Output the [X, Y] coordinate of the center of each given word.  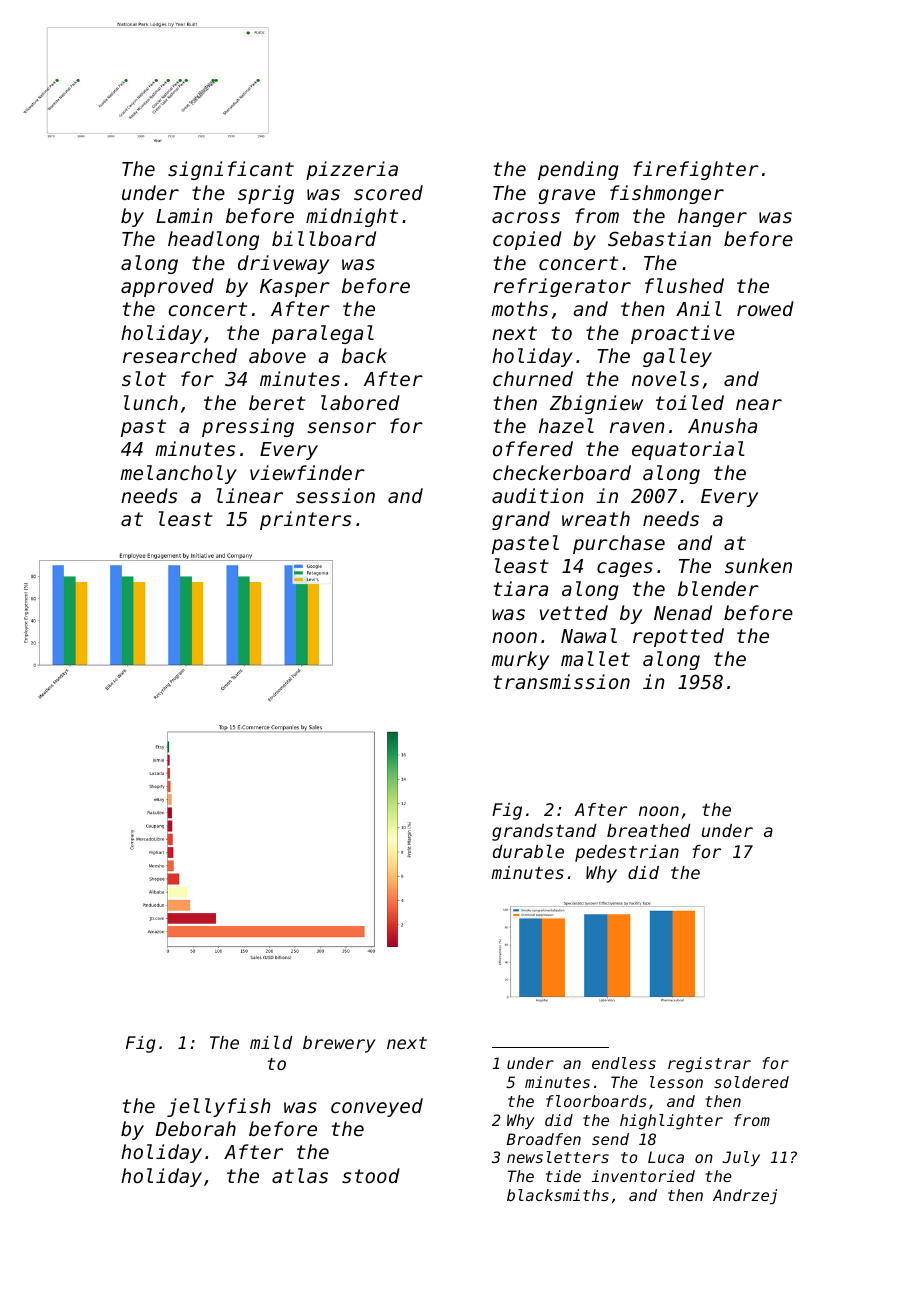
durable [528, 851]
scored [388, 192]
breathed [648, 830]
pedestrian [627, 853]
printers [305, 520]
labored [360, 402]
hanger [712, 217]
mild [271, 1042]
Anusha [722, 425]
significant [231, 170]
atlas [300, 1175]
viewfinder [307, 472]
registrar [709, 1065]
